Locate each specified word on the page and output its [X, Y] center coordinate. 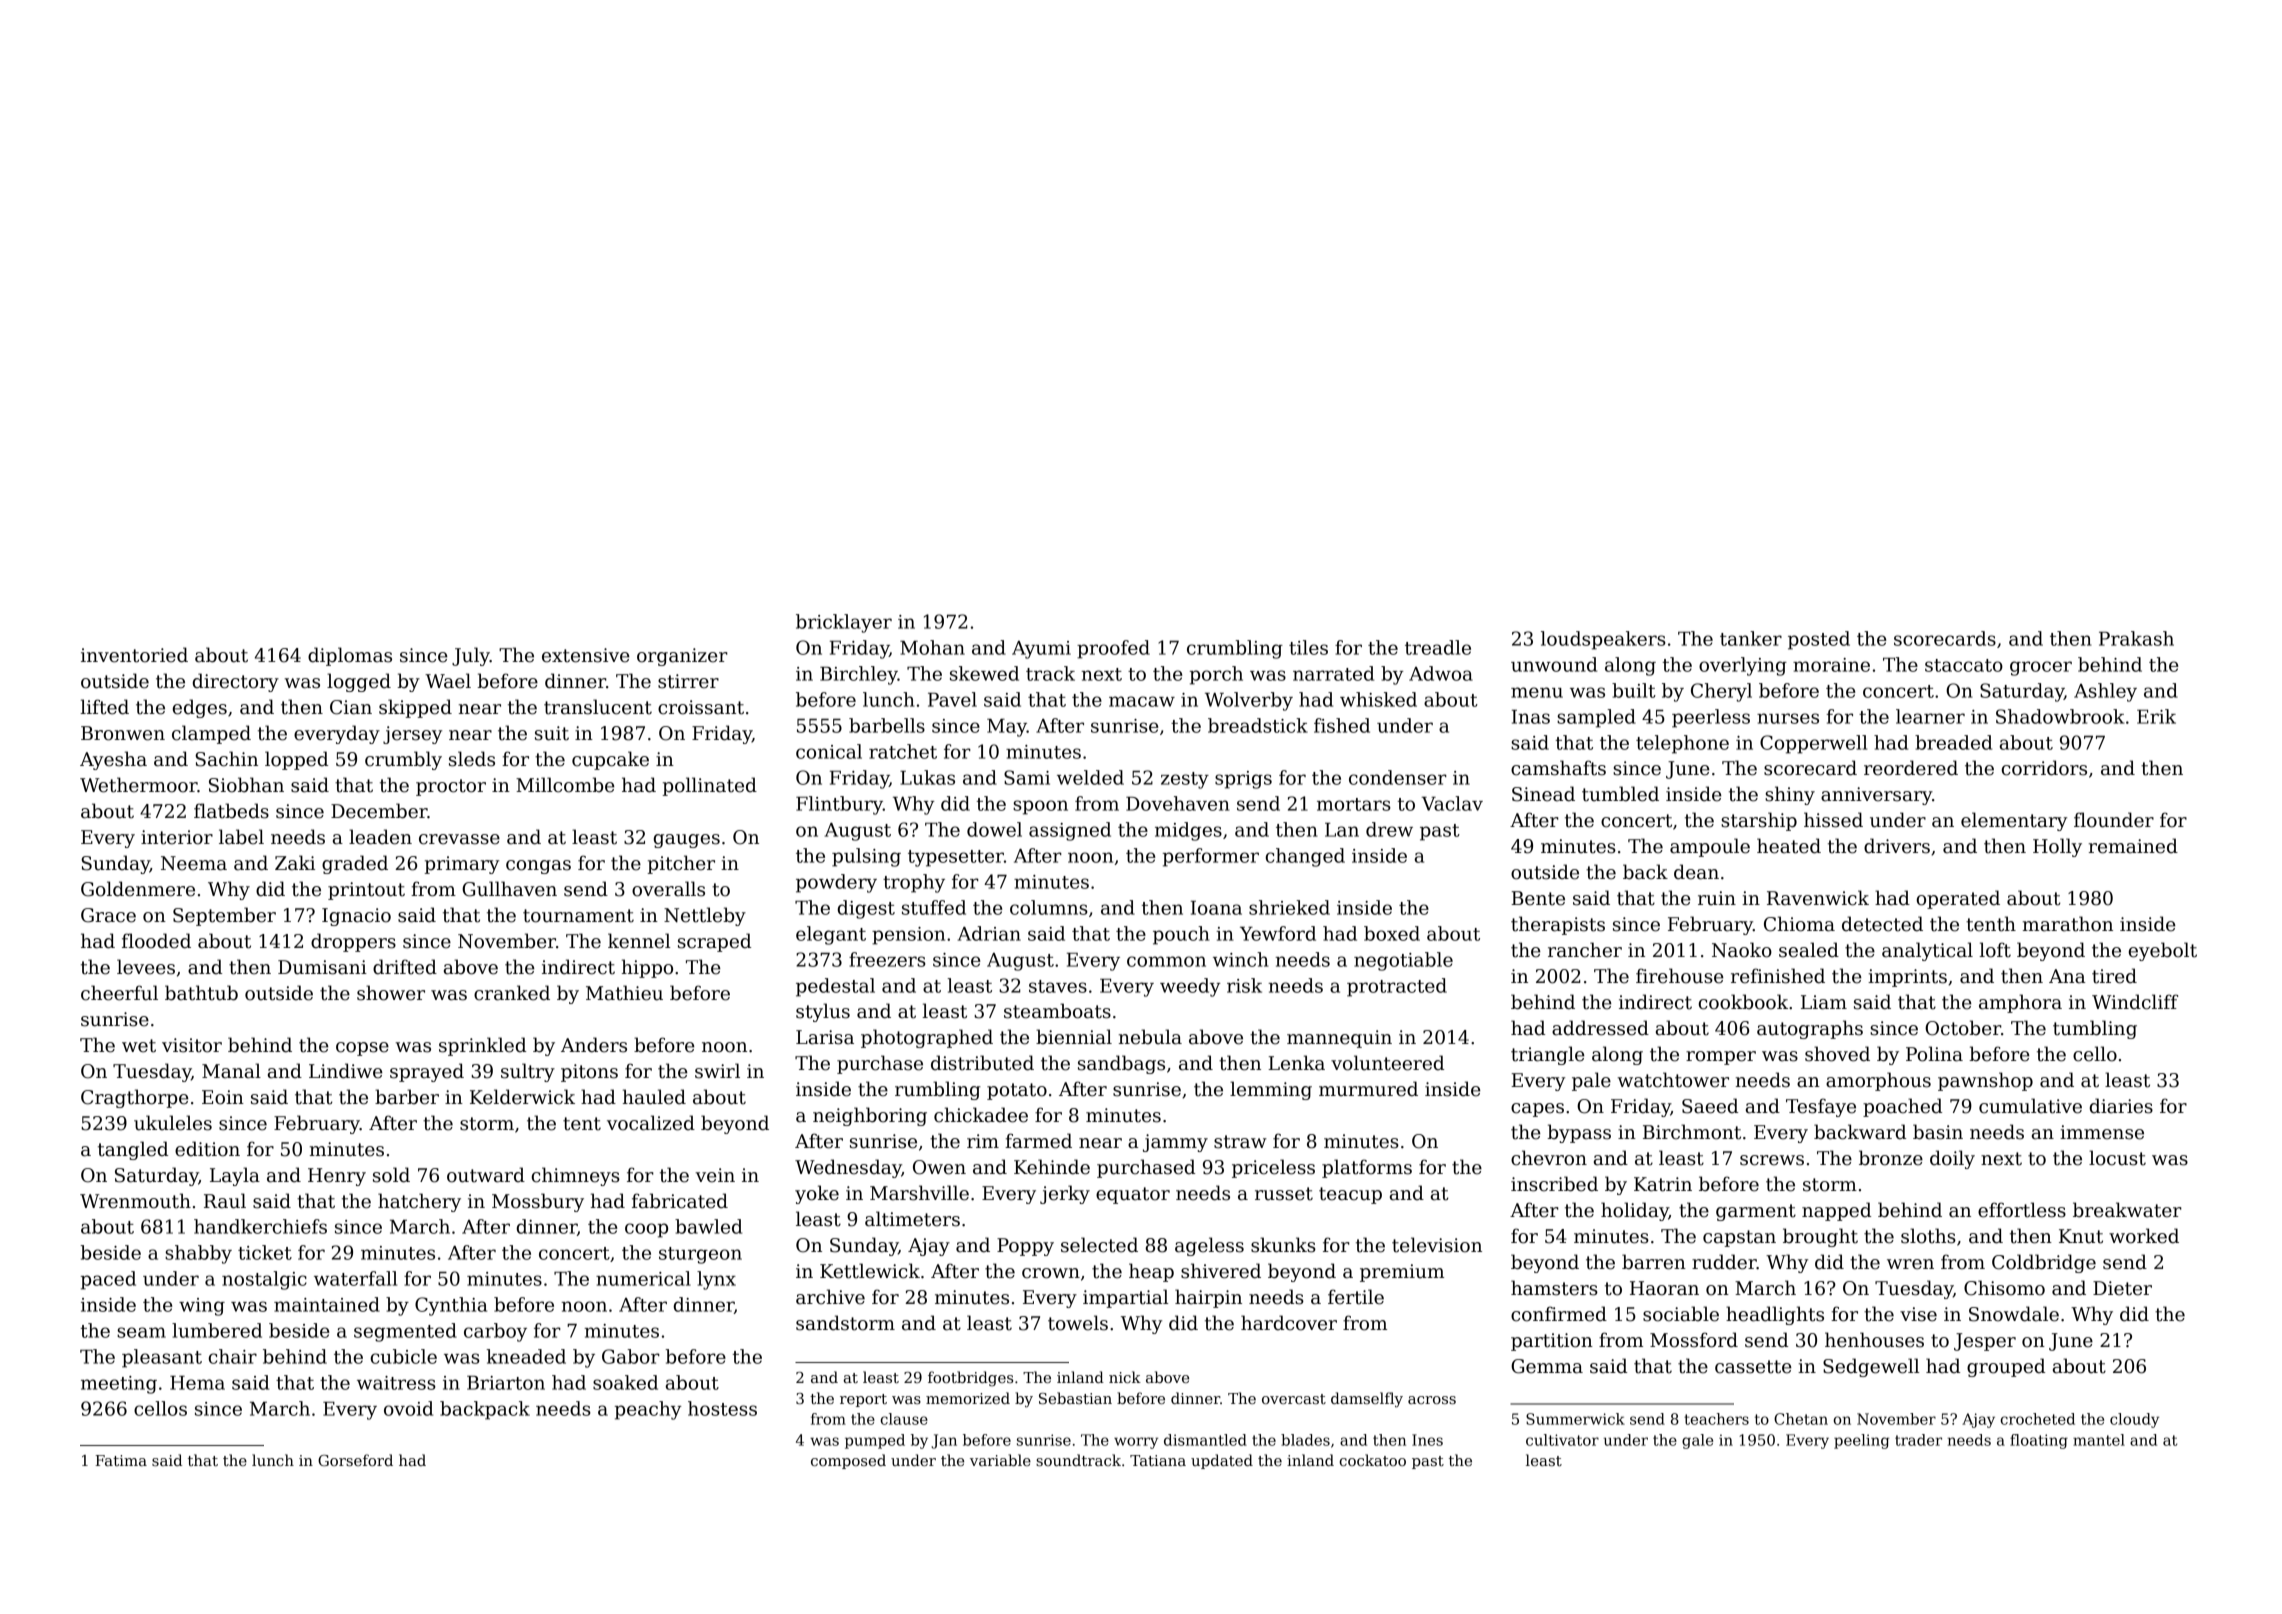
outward [486, 1175]
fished [1342, 725]
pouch [1181, 935]
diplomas [350, 656]
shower [391, 993]
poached [1902, 1107]
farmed [1038, 1141]
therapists [1558, 925]
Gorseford [355, 1460]
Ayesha [113, 760]
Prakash [2136, 638]
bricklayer [844, 623]
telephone [1682, 744]
